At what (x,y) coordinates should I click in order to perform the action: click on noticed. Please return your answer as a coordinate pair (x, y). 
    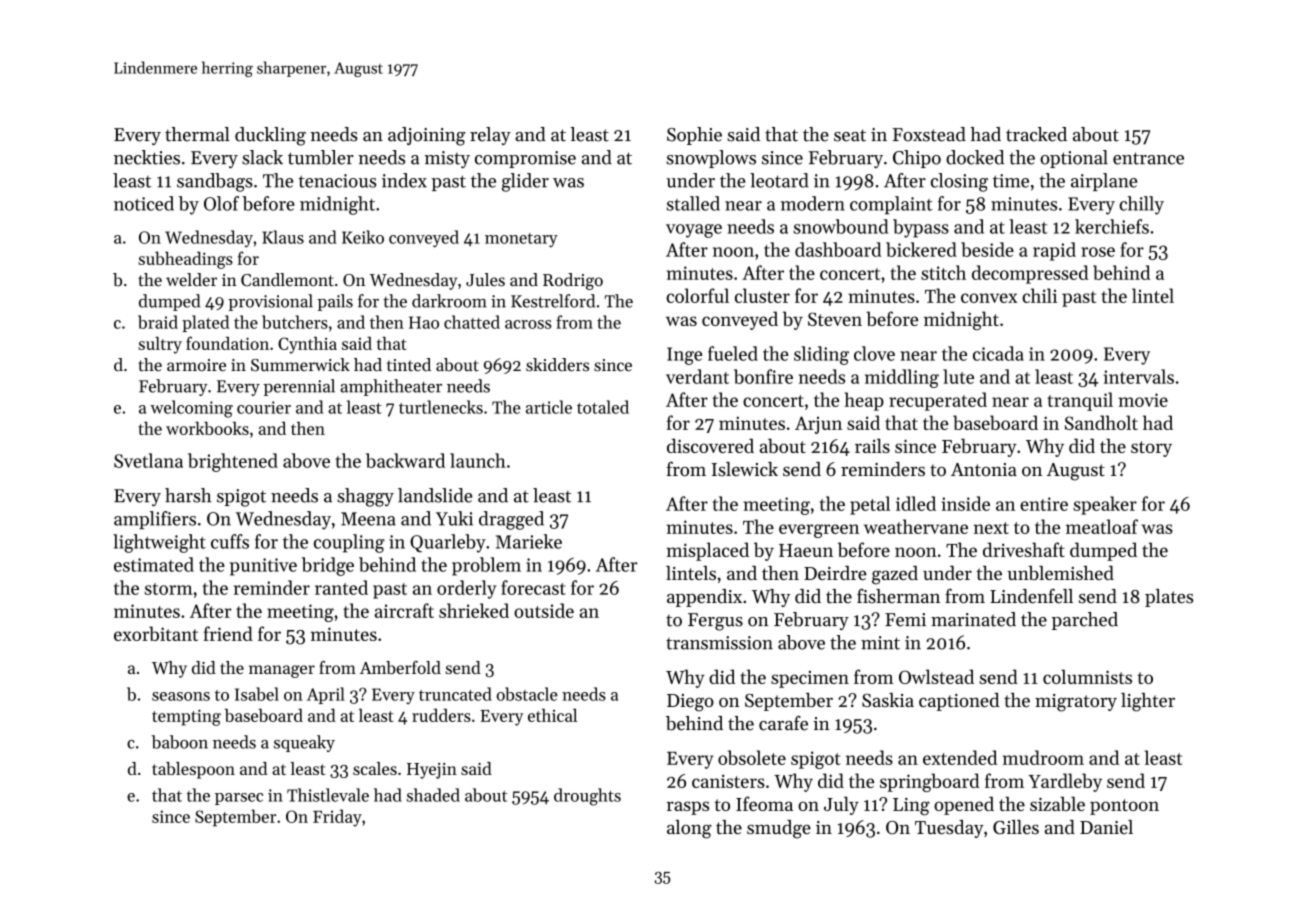
    Looking at the image, I should click on (144, 203).
